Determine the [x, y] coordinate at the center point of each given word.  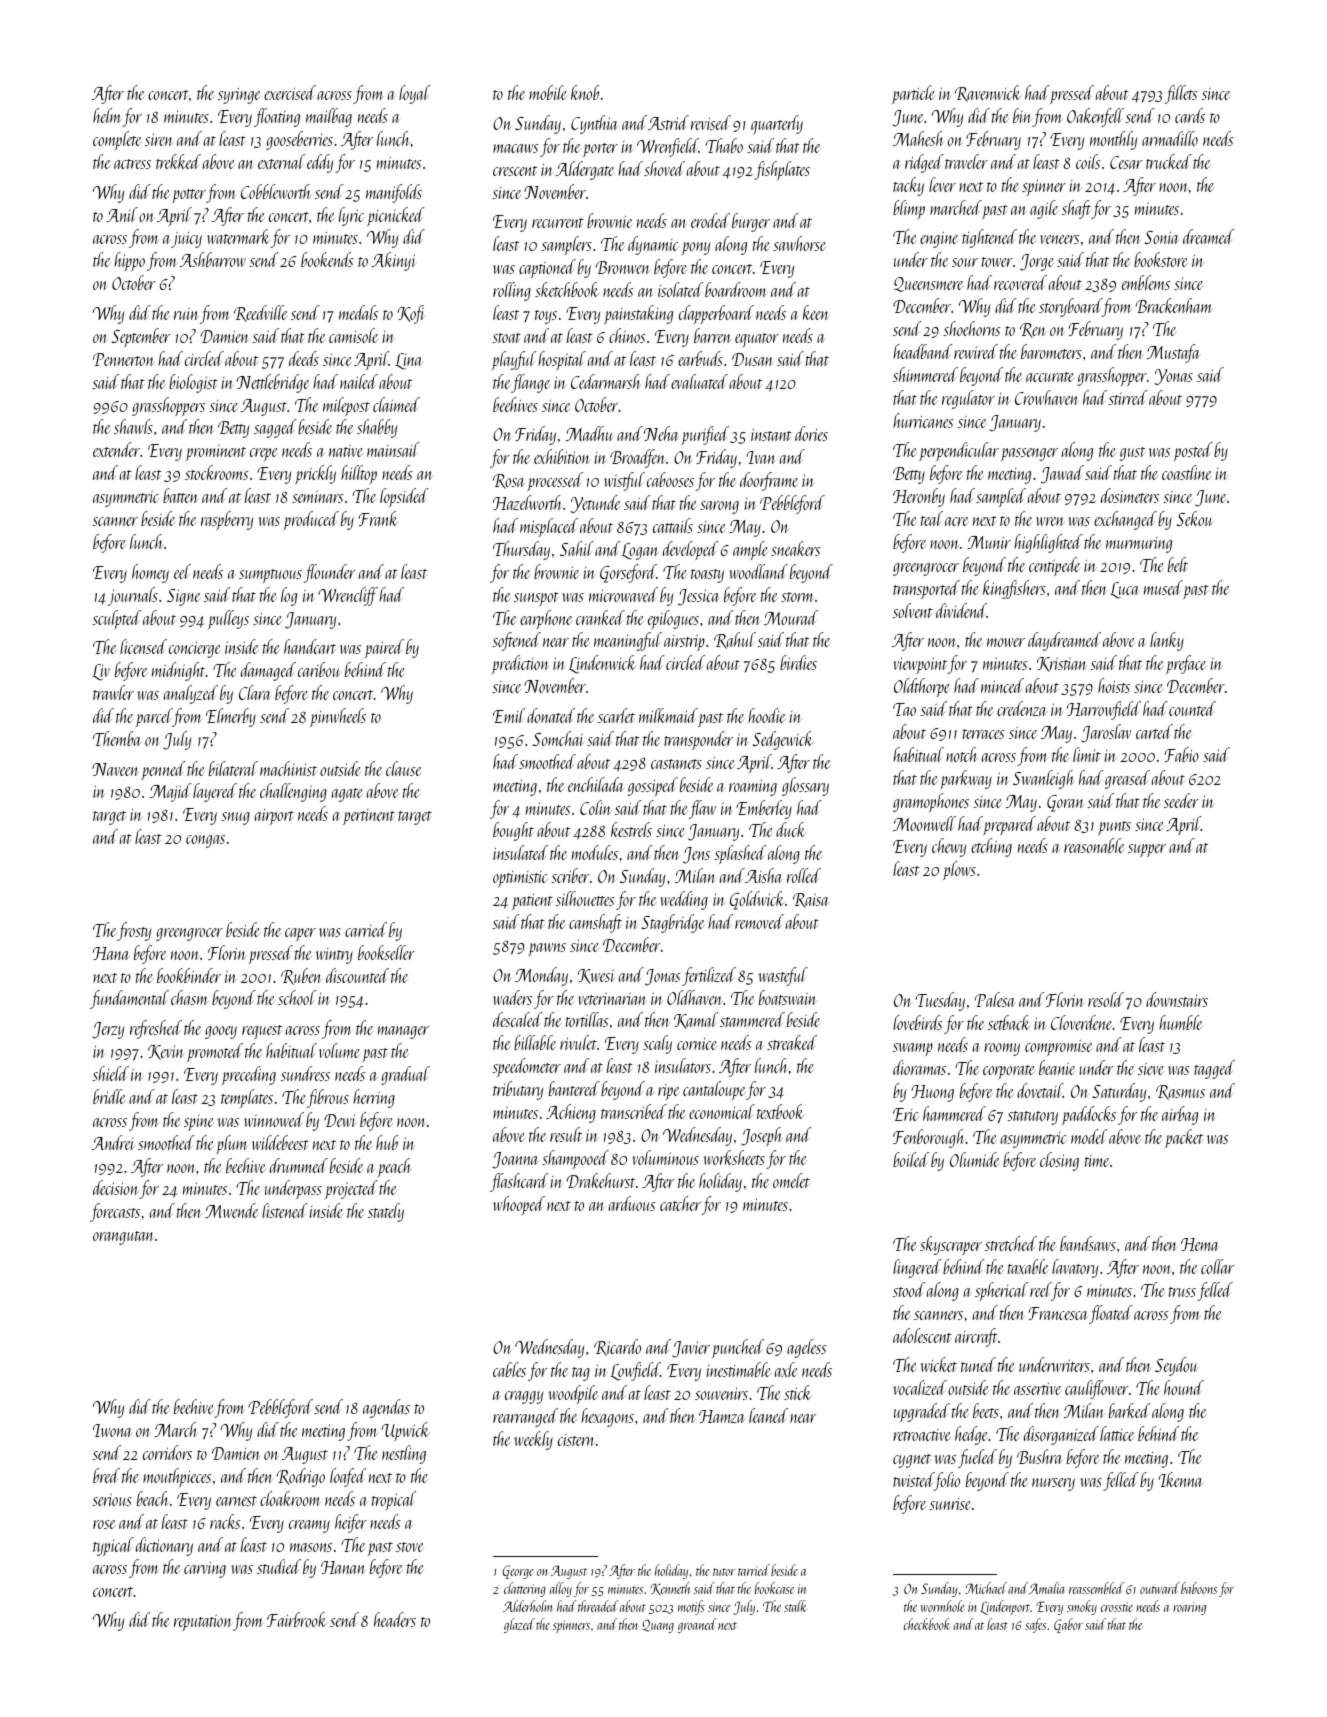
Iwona [112, 1430]
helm [107, 115]
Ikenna [1180, 1479]
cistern [576, 1440]
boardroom [736, 289]
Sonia [1161, 237]
